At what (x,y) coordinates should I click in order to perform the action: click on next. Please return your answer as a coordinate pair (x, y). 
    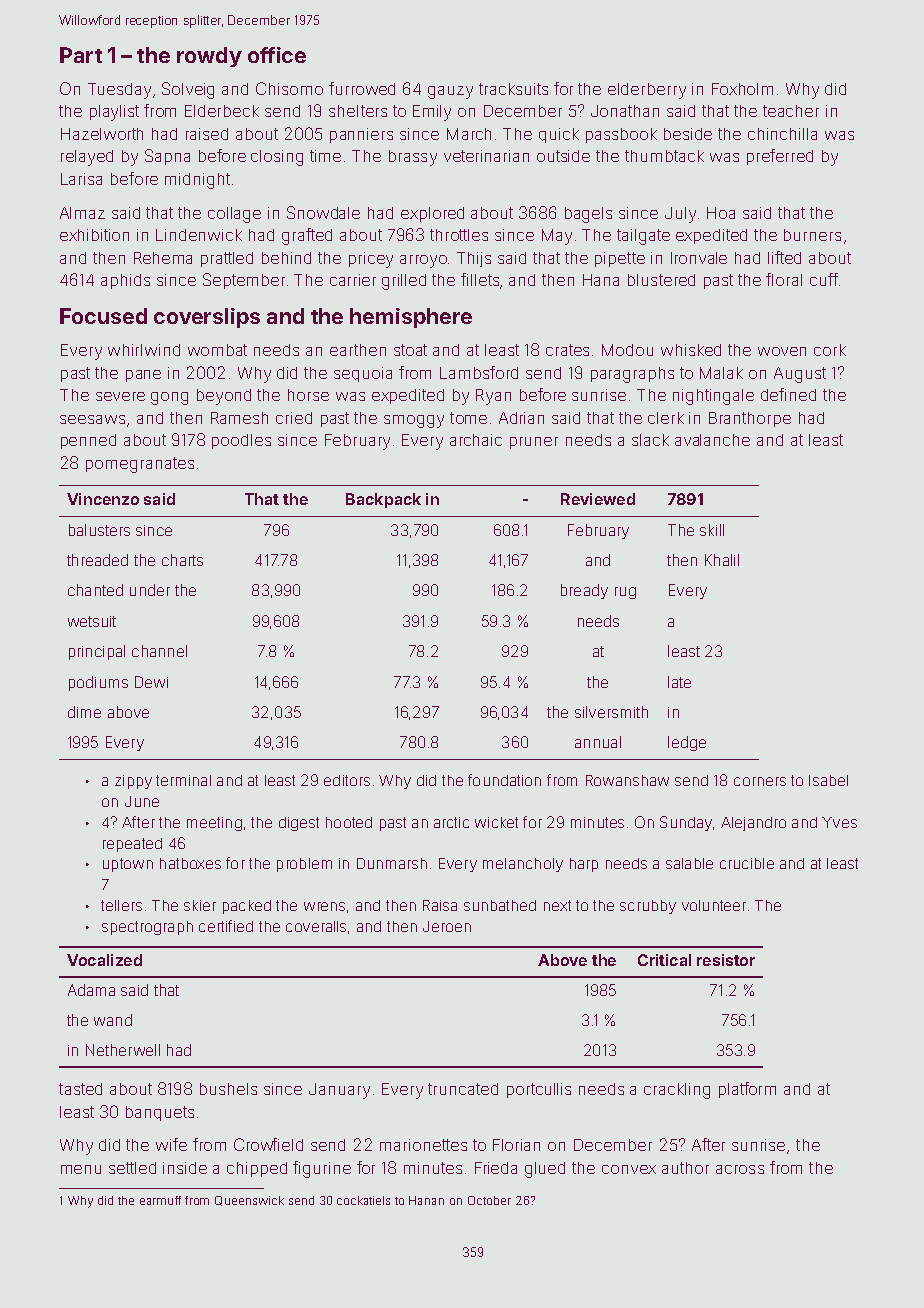
    Looking at the image, I should click on (557, 905).
